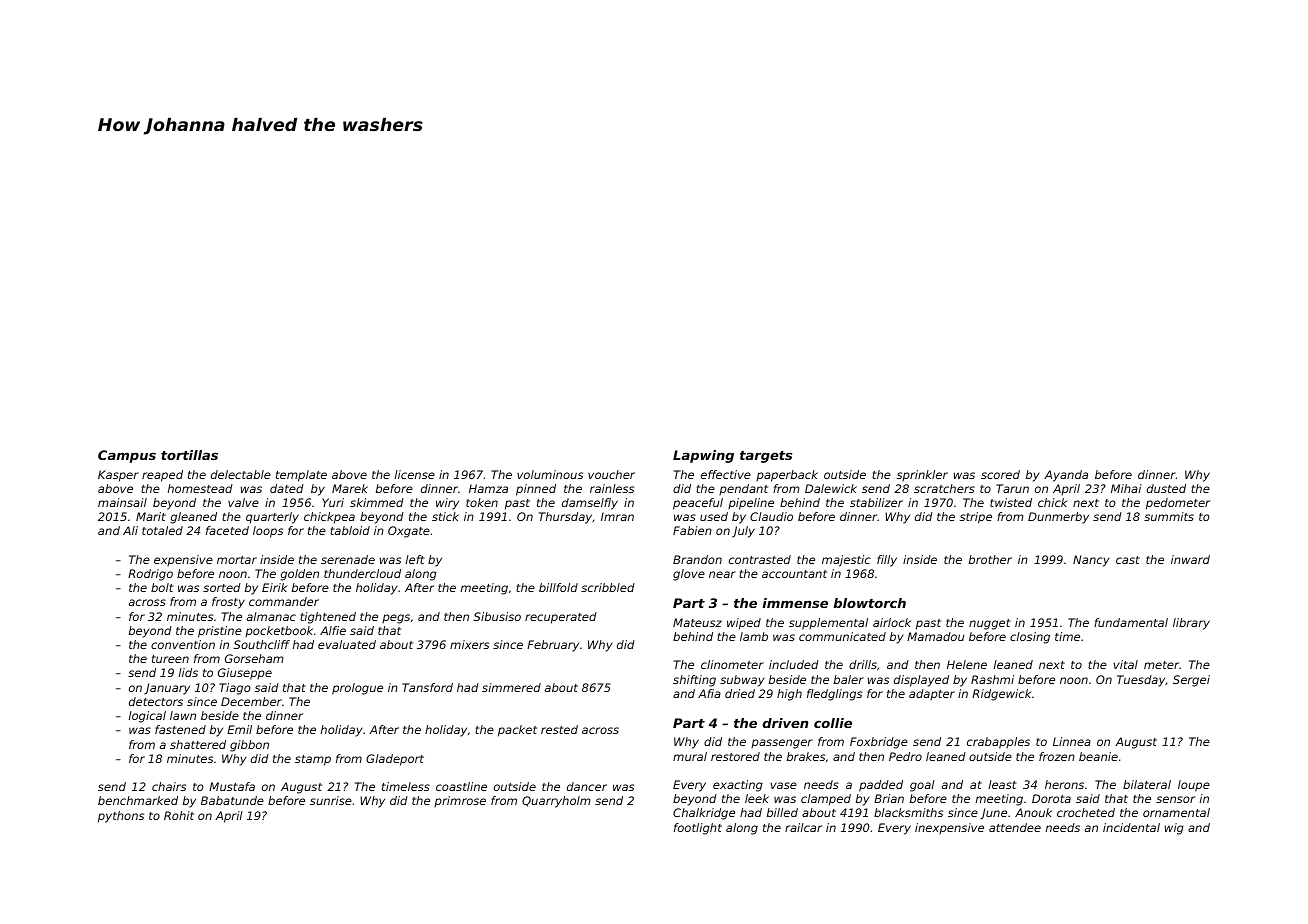 Image resolution: width=1308 pixels, height=924 pixels. I want to click on Marit, so click(151, 516).
